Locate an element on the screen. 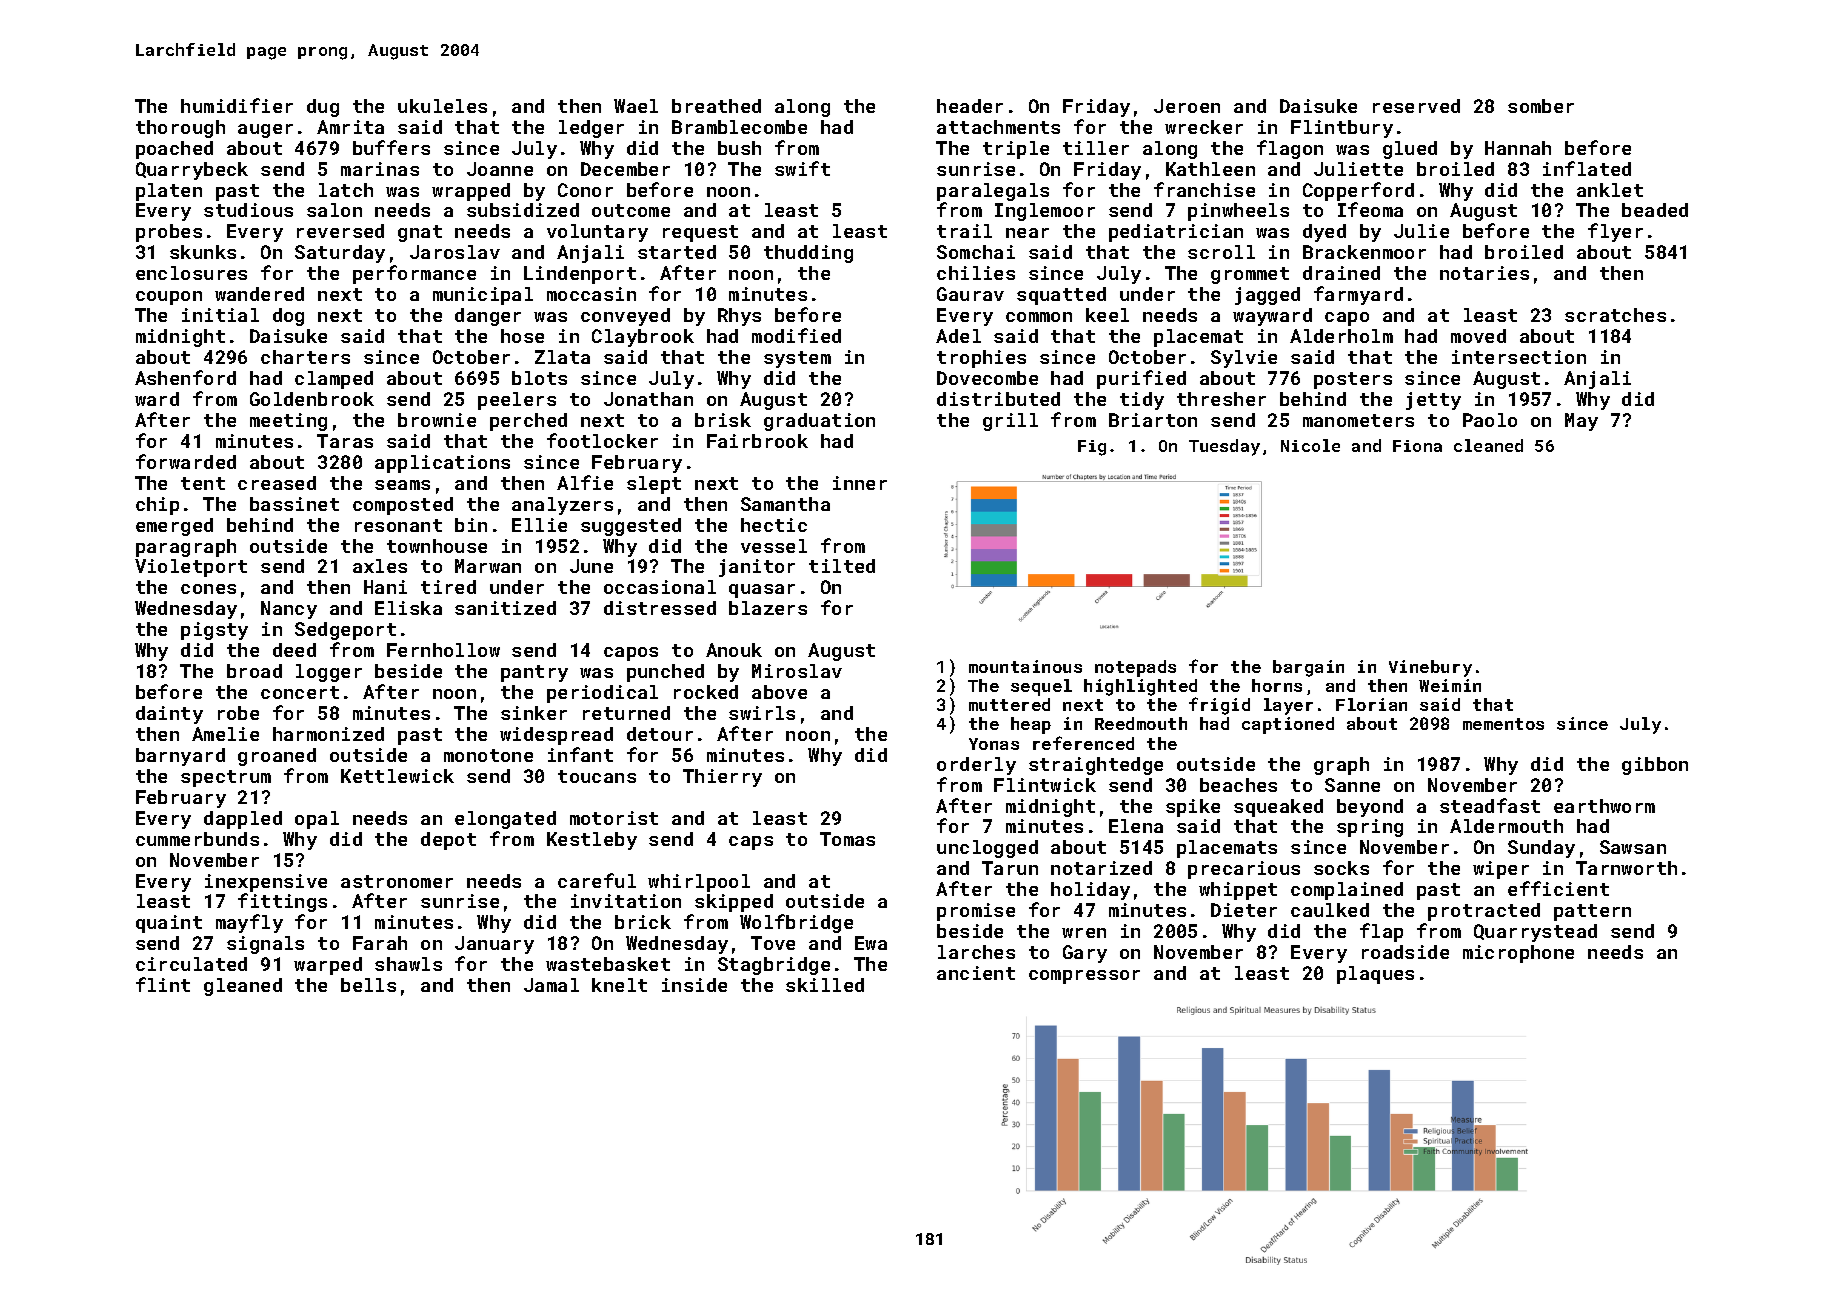  monotone is located at coordinates (488, 755).
